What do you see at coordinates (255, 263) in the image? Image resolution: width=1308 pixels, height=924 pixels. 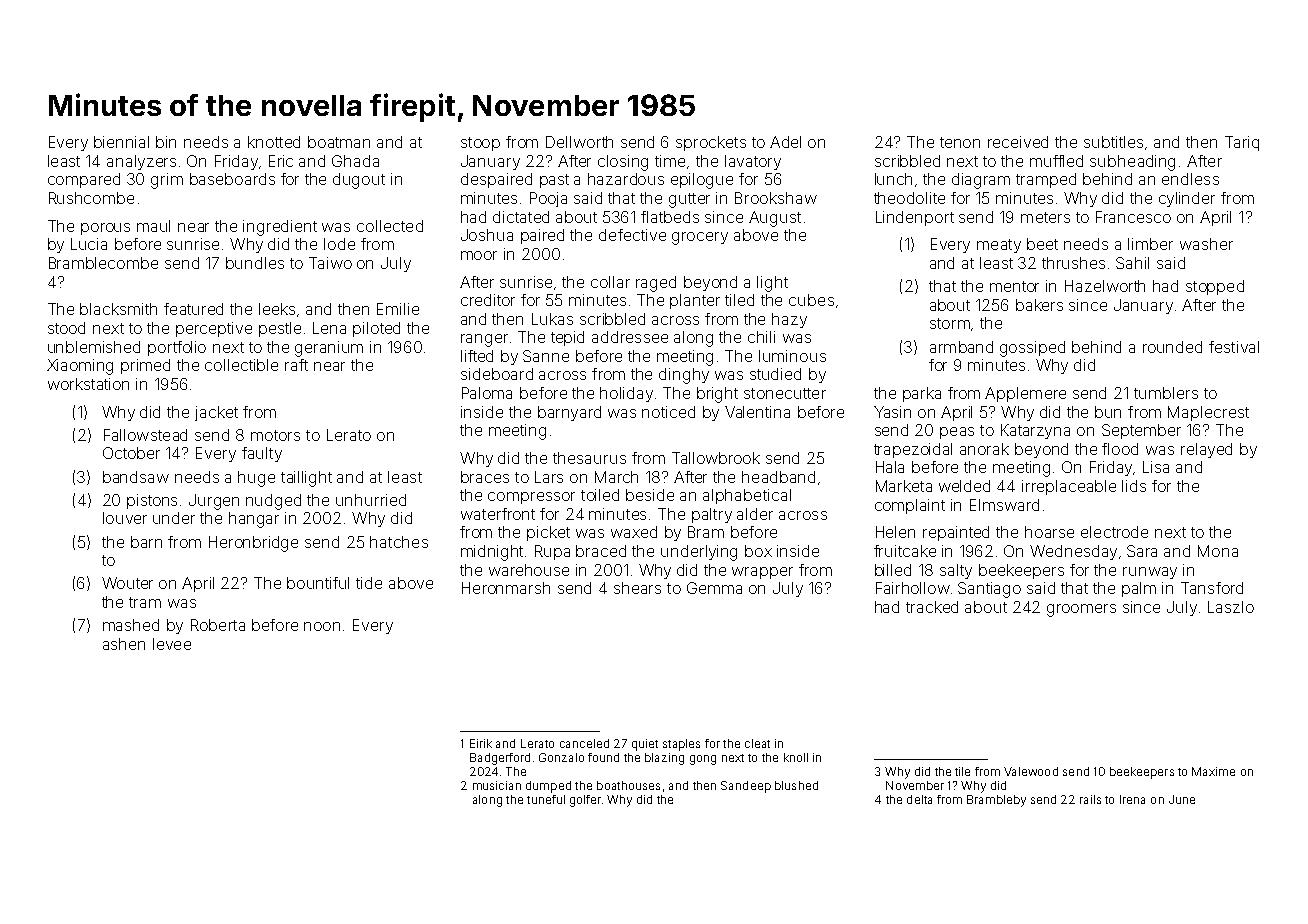 I see `bundles` at bounding box center [255, 263].
